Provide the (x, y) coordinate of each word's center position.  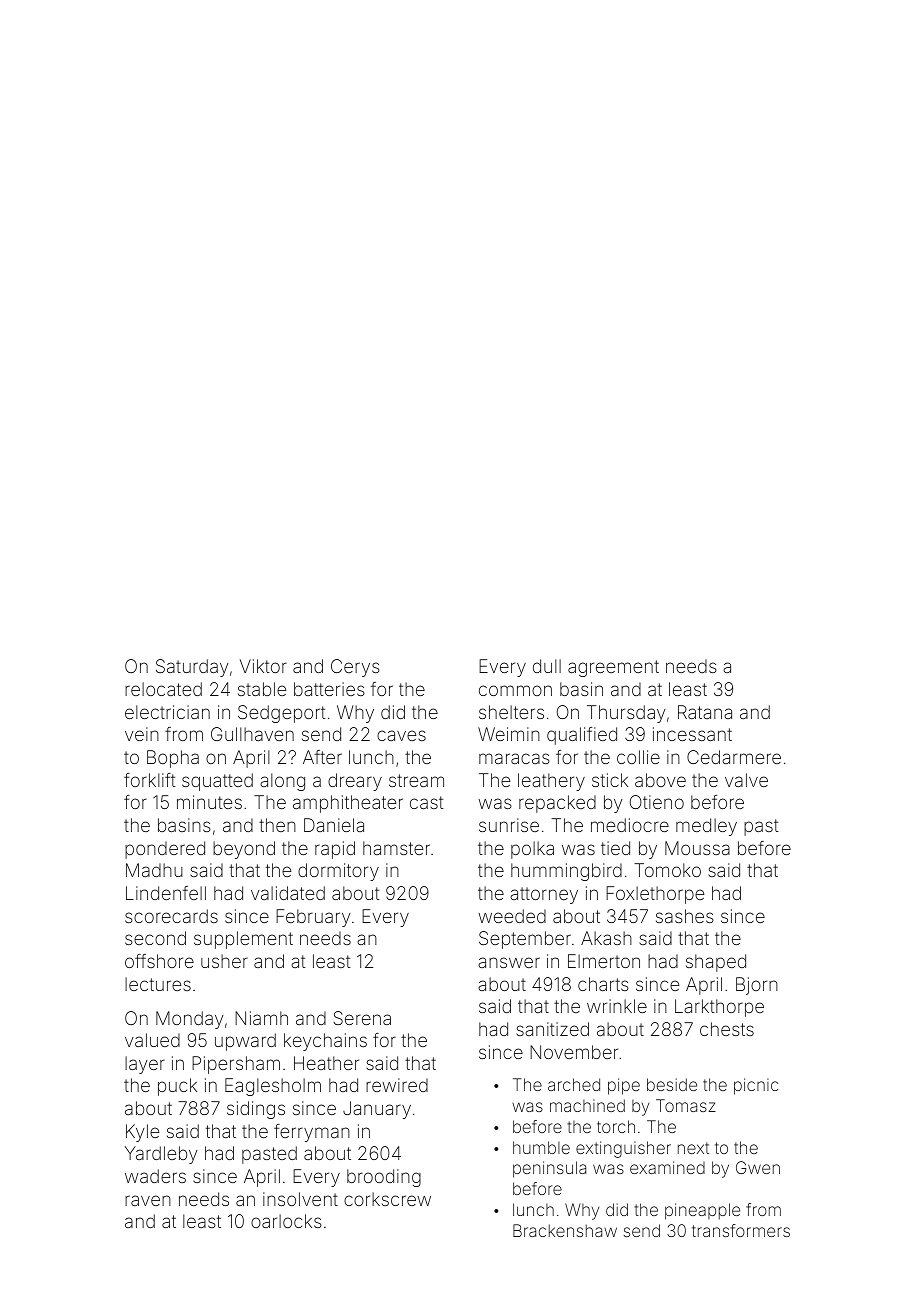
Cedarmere (734, 757)
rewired (397, 1085)
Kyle (142, 1133)
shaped (716, 963)
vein (142, 734)
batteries (329, 689)
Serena (362, 1018)
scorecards (171, 916)
